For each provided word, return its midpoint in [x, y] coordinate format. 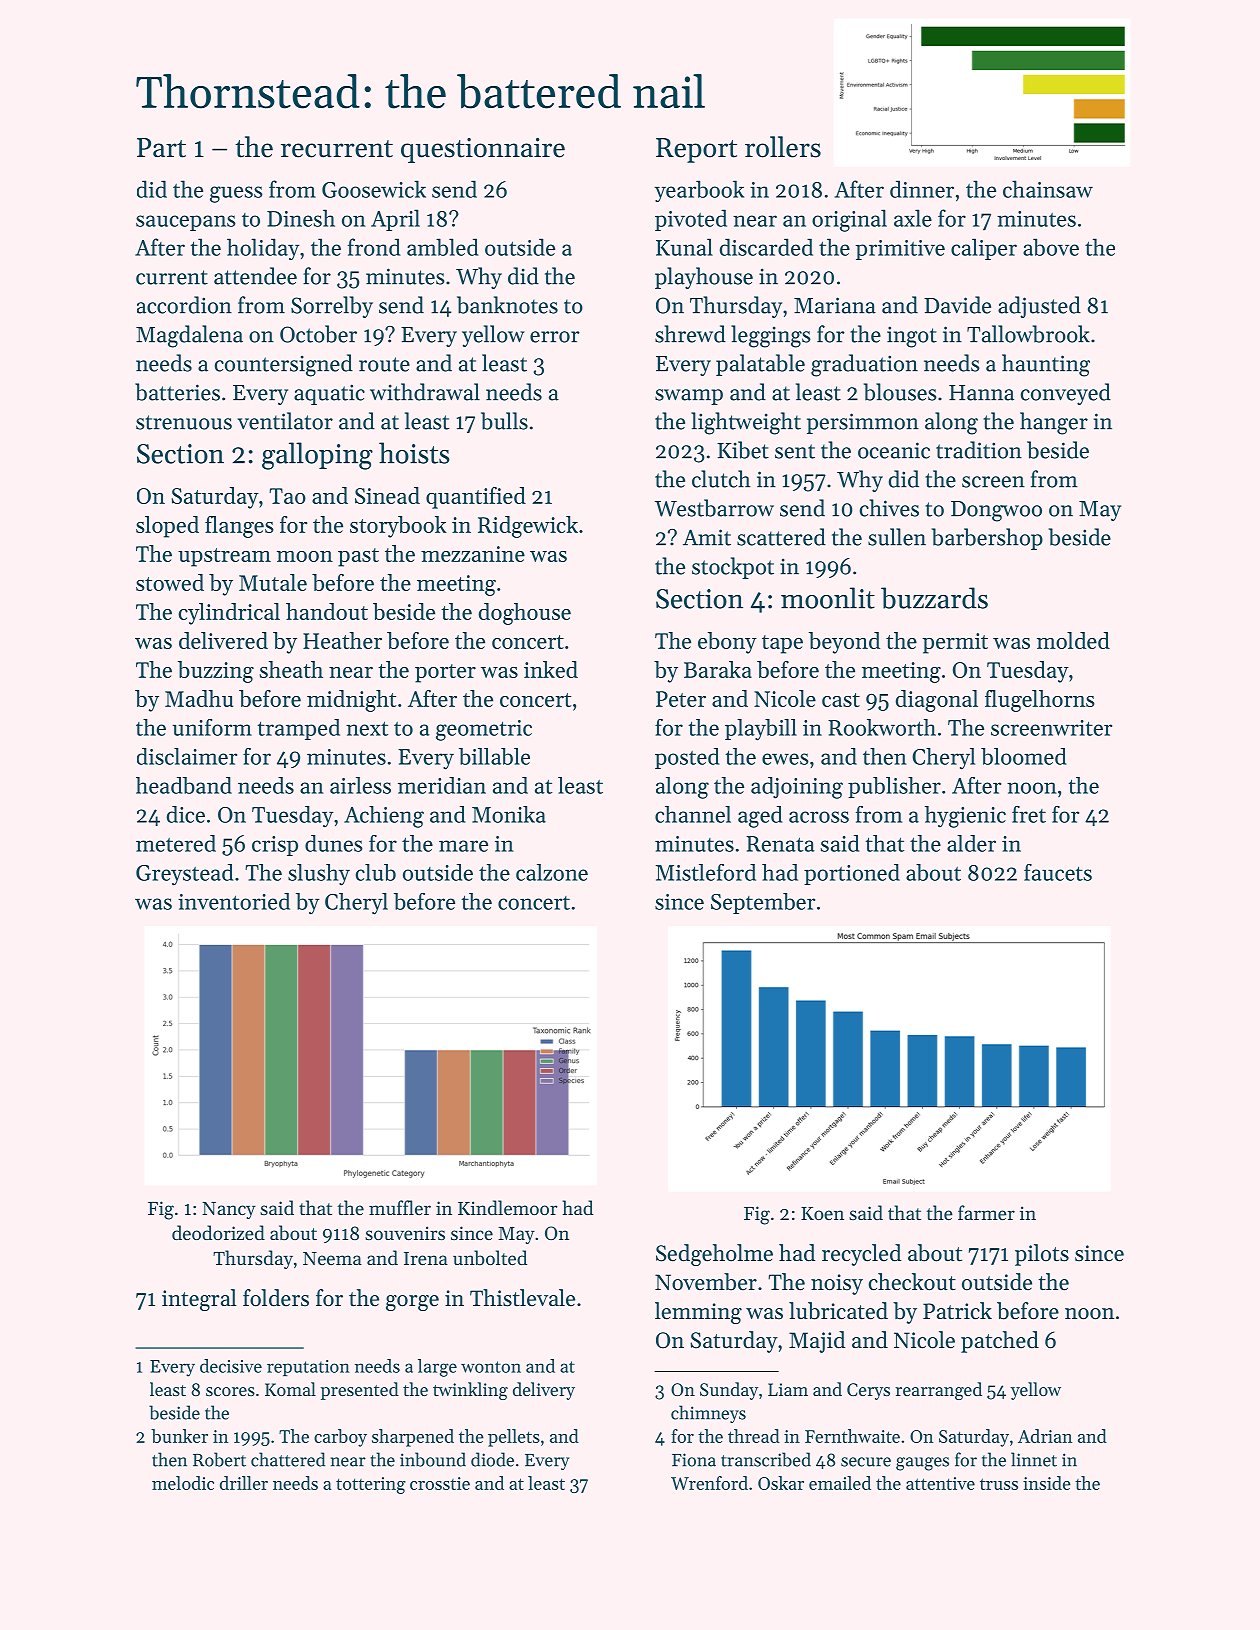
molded [1073, 640]
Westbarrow [714, 508]
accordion [184, 305]
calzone [552, 872]
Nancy [229, 1210]
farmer [986, 1212]
